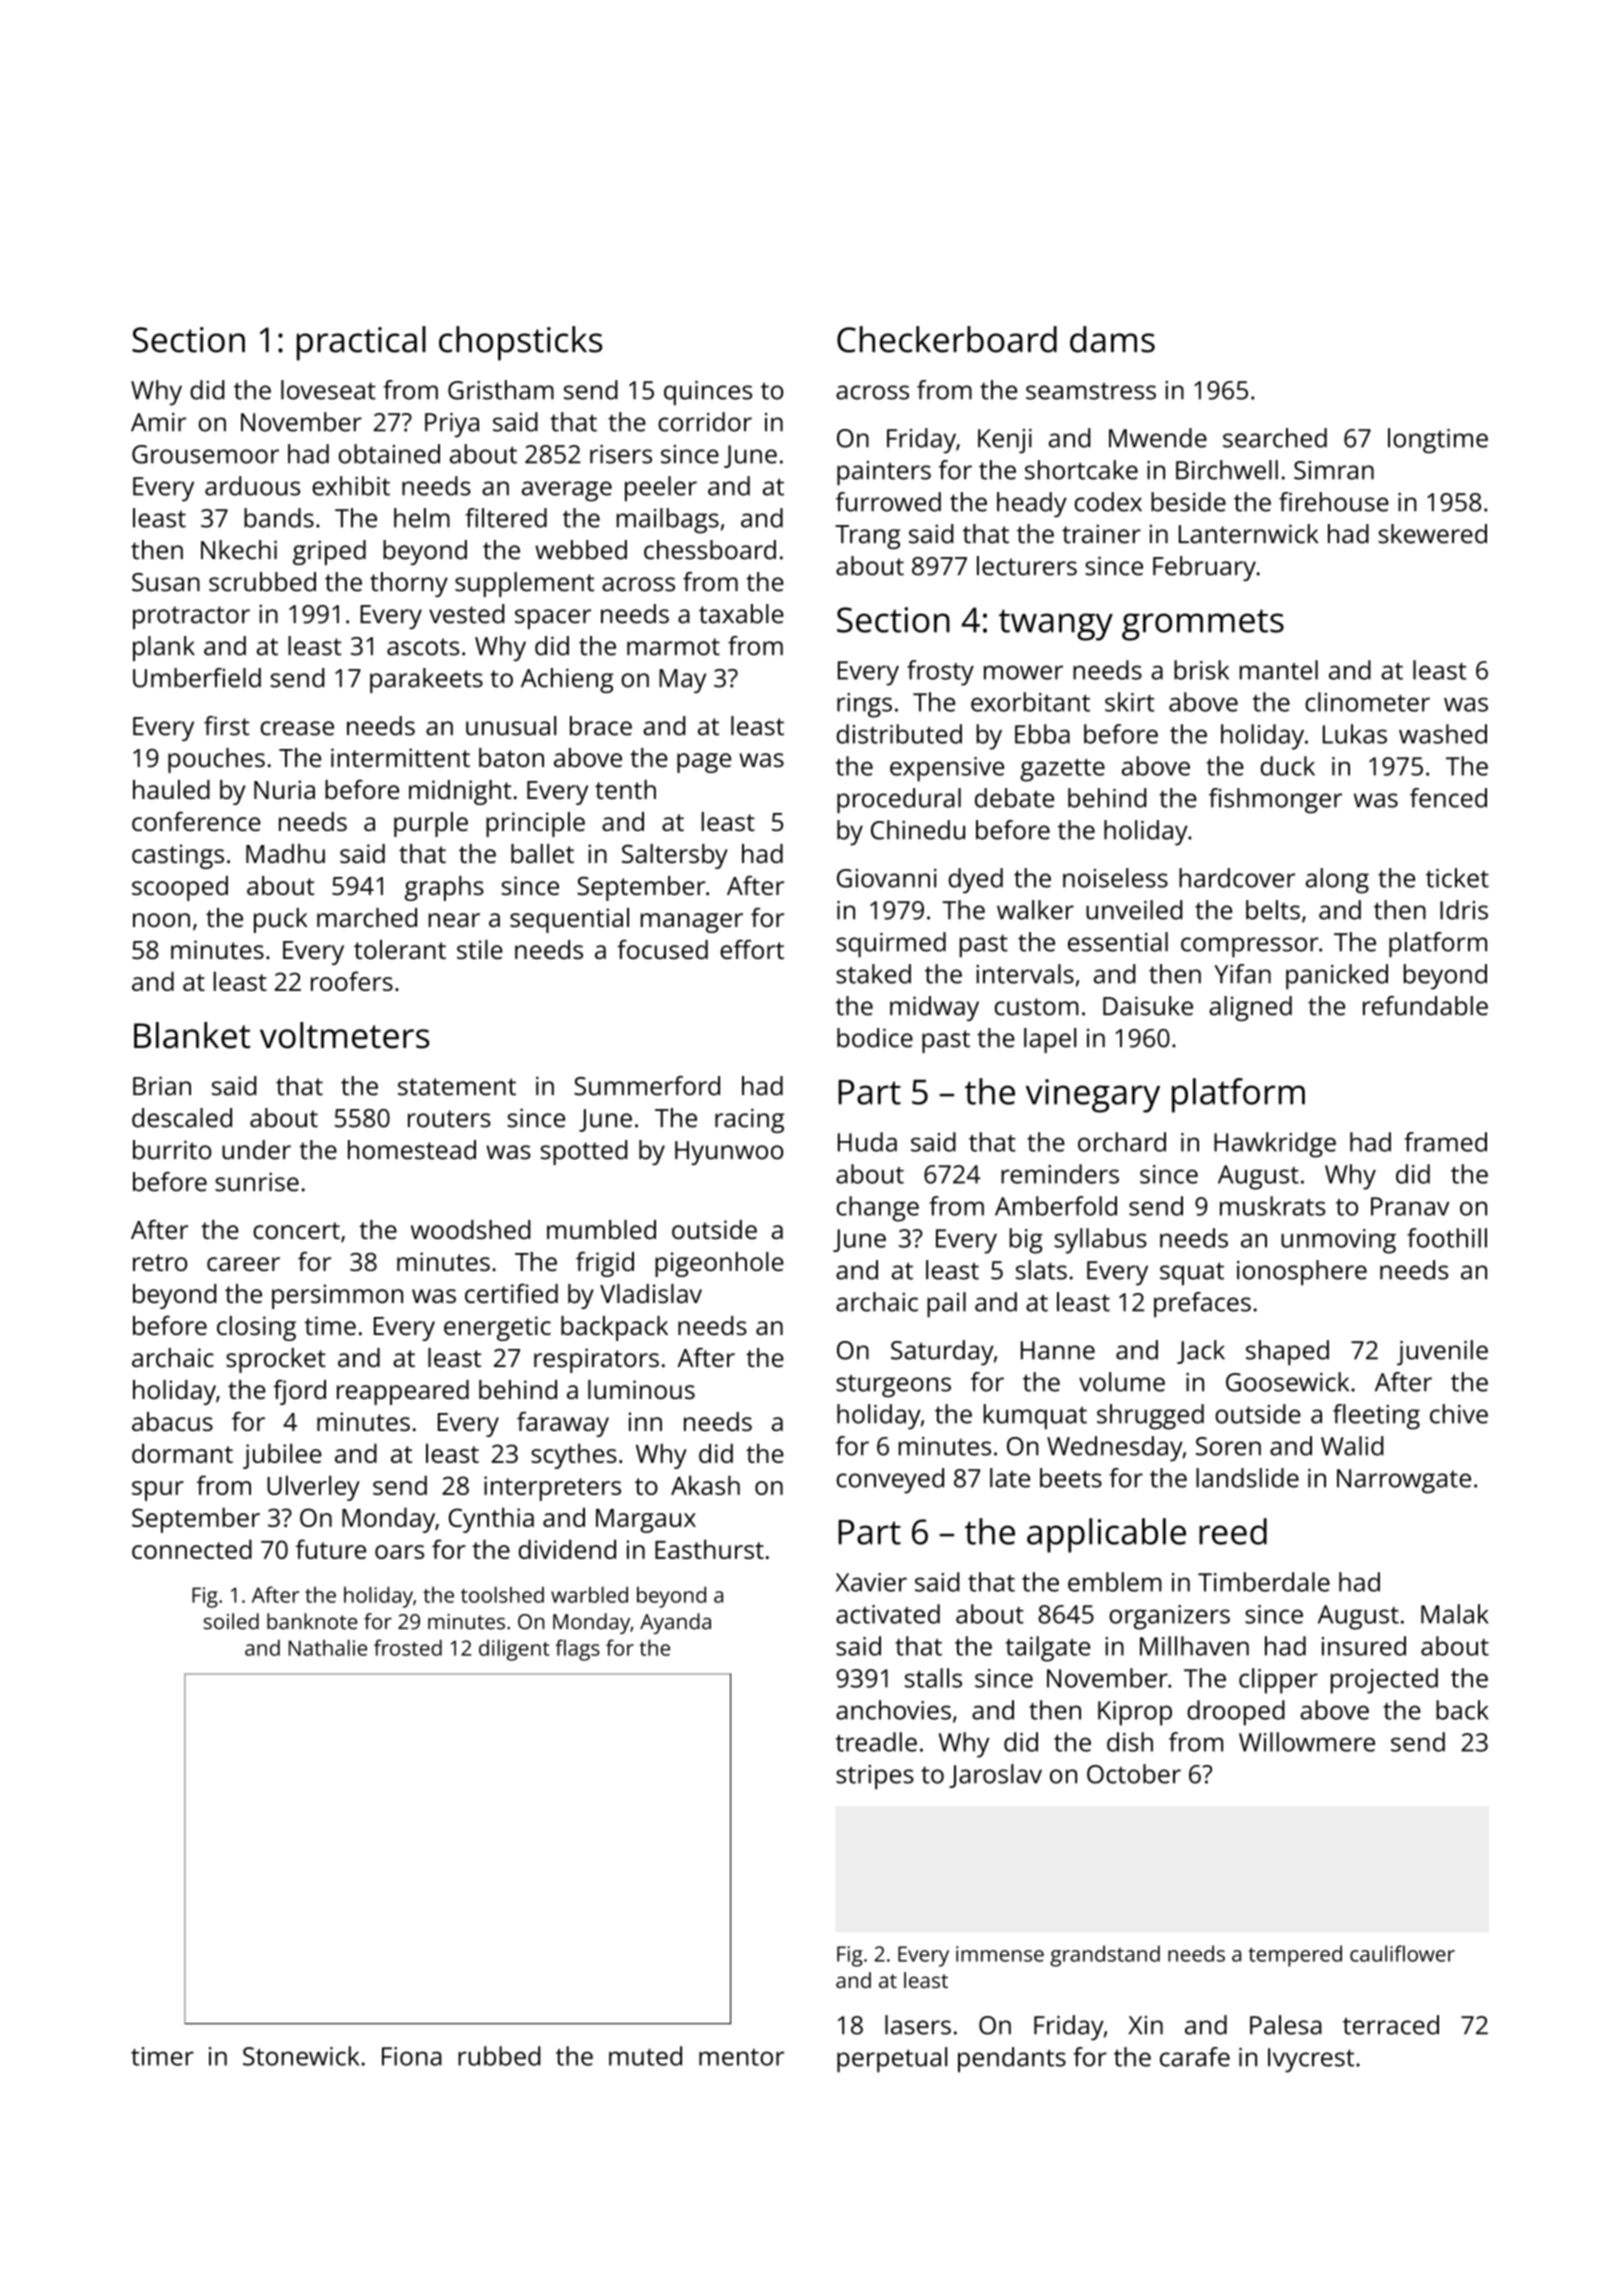 This screenshot has height=2292, width=1620. What do you see at coordinates (1134, 1774) in the screenshot?
I see `October` at bounding box center [1134, 1774].
